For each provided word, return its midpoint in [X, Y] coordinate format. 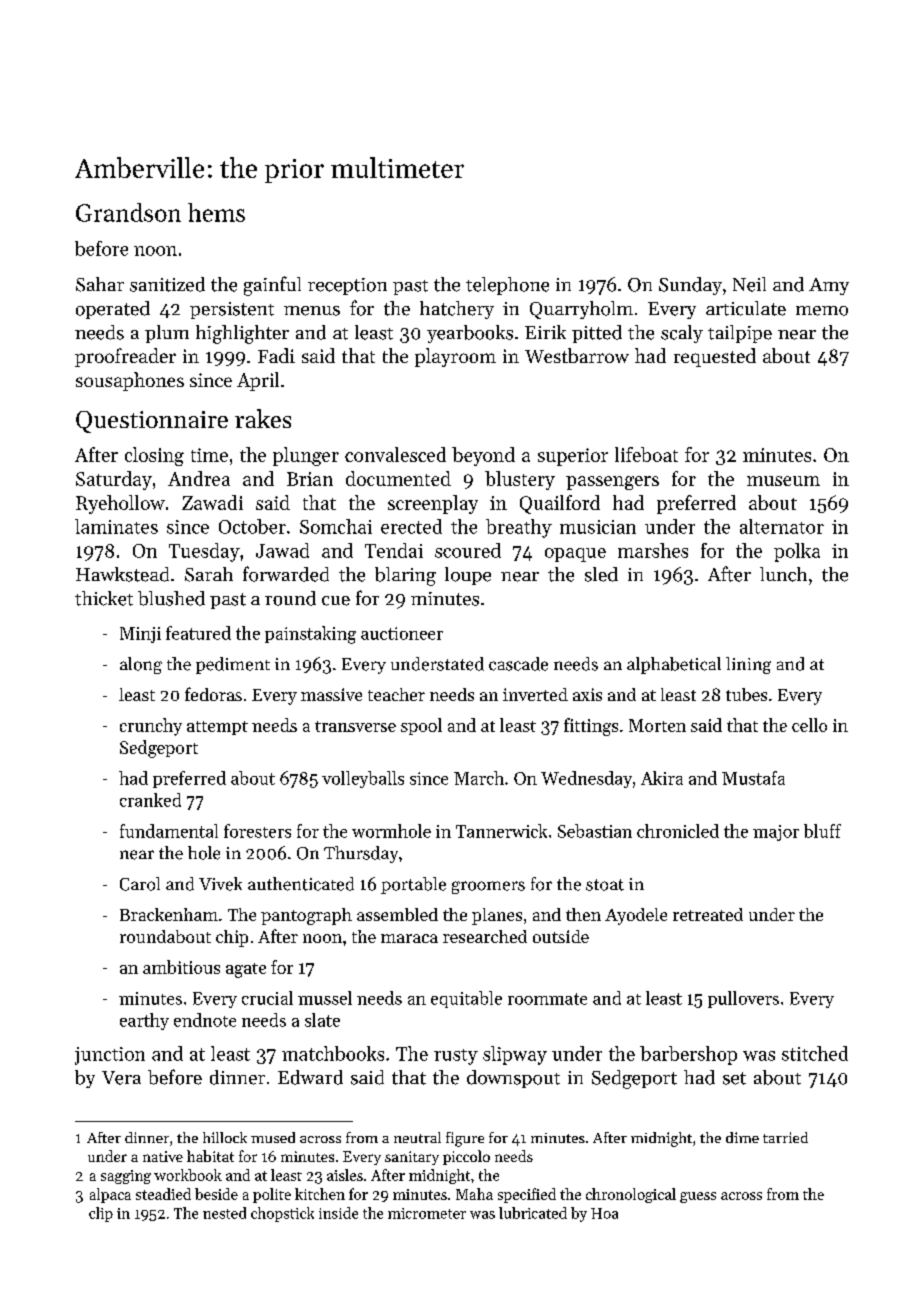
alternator [782, 526]
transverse [355, 726]
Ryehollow [120, 504]
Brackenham [169, 914]
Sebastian [595, 831]
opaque [575, 555]
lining [748, 665]
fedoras [213, 694]
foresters [257, 831]
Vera [121, 1078]
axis [587, 694]
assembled [397, 914]
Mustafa [753, 778]
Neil [749, 284]
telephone [507, 286]
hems [216, 212]
